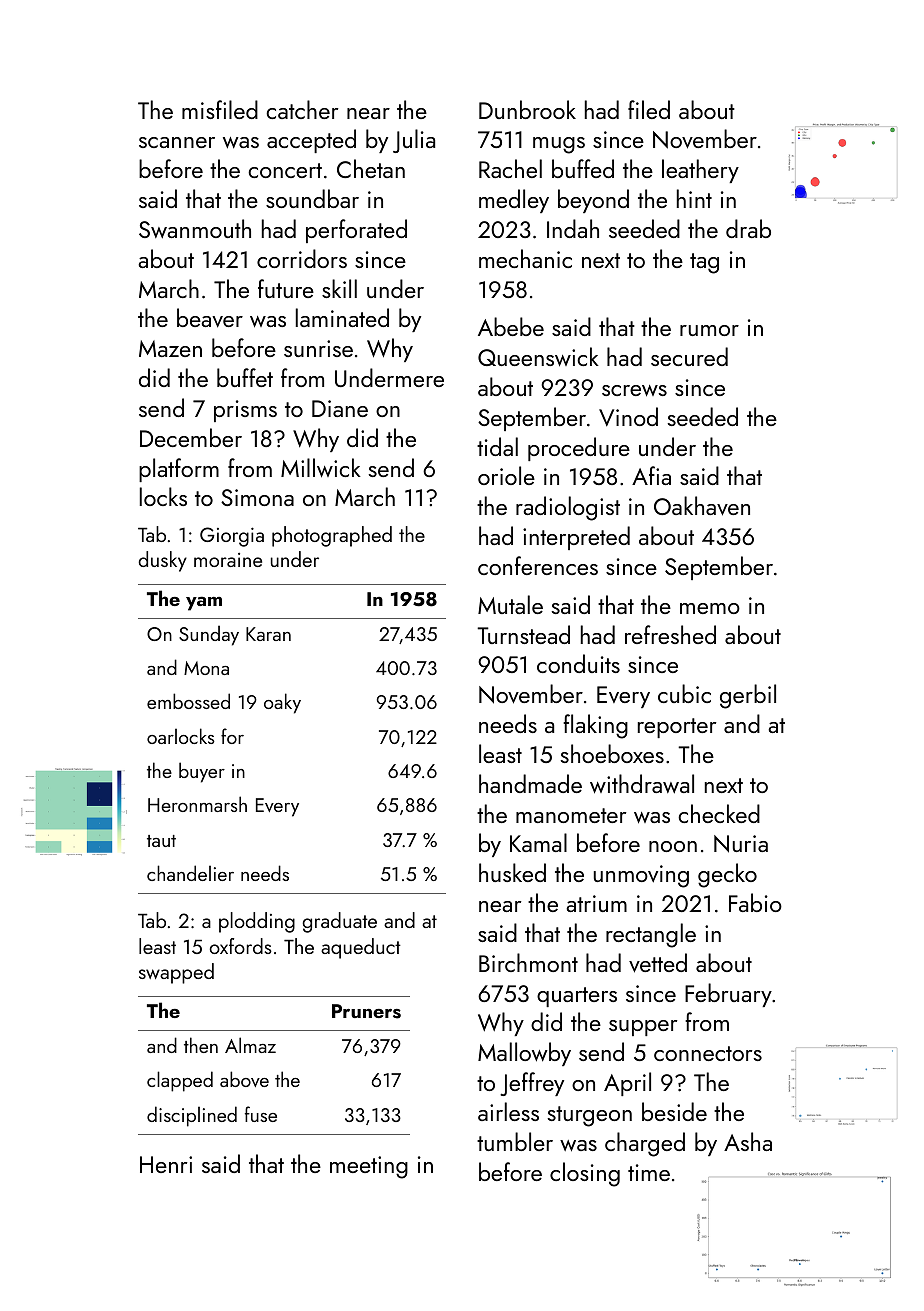  Describe the element at coordinates (162, 561) in the page. I see `dusky` at that location.
